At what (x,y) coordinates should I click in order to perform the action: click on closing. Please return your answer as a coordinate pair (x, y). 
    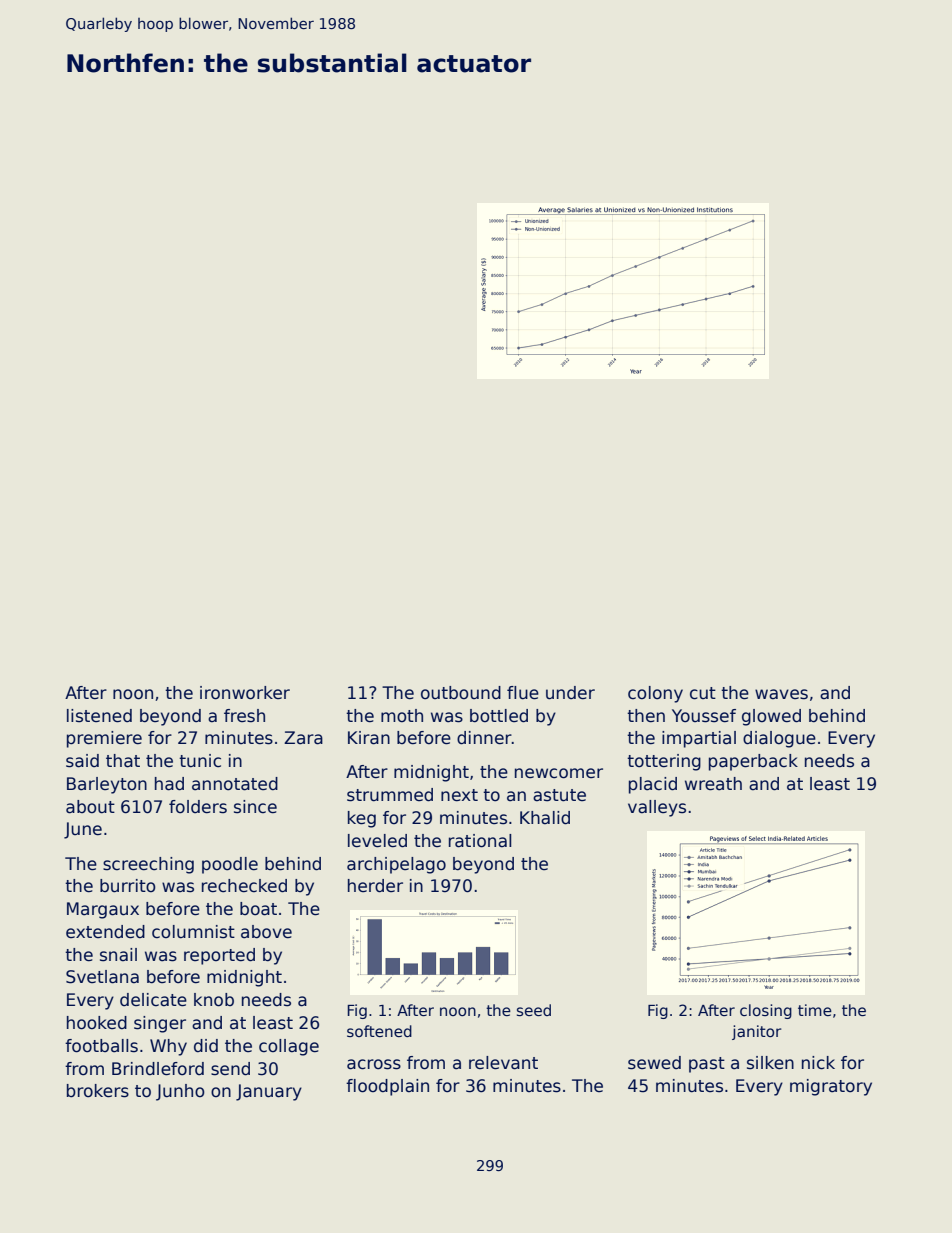
    Looking at the image, I should click on (766, 1011).
